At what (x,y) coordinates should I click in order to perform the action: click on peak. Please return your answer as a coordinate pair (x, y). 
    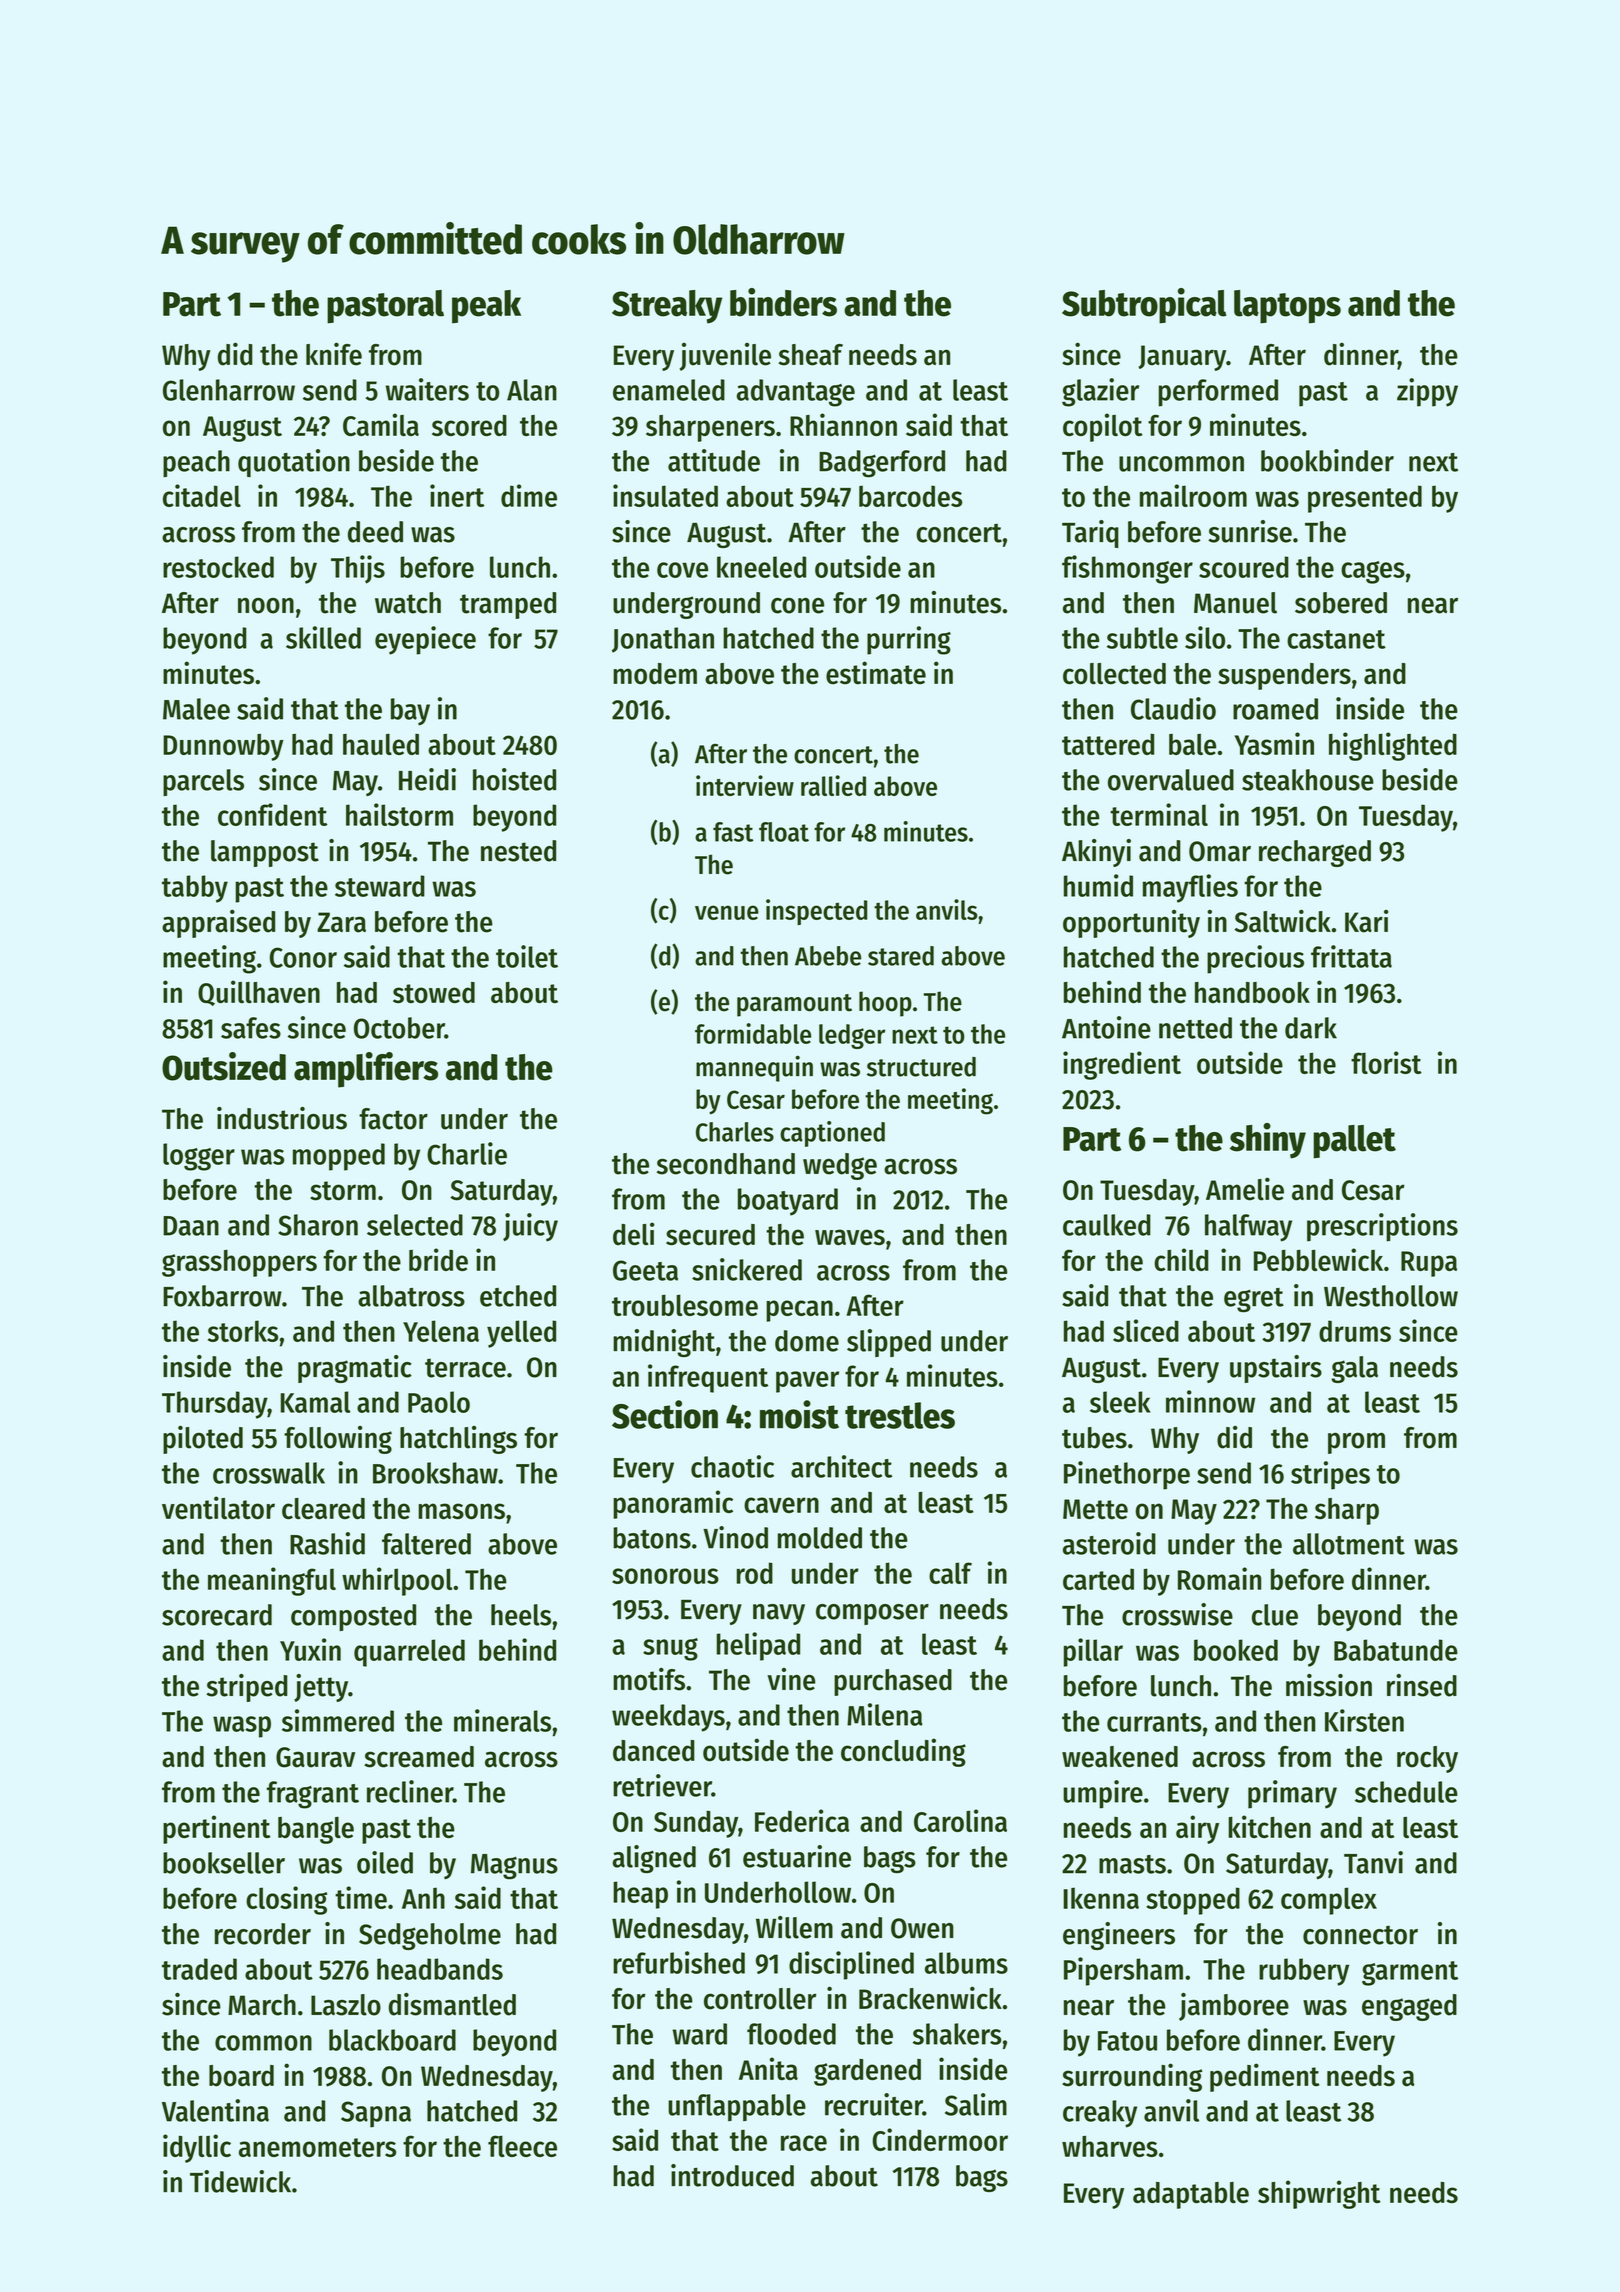
    Looking at the image, I should click on (486, 307).
